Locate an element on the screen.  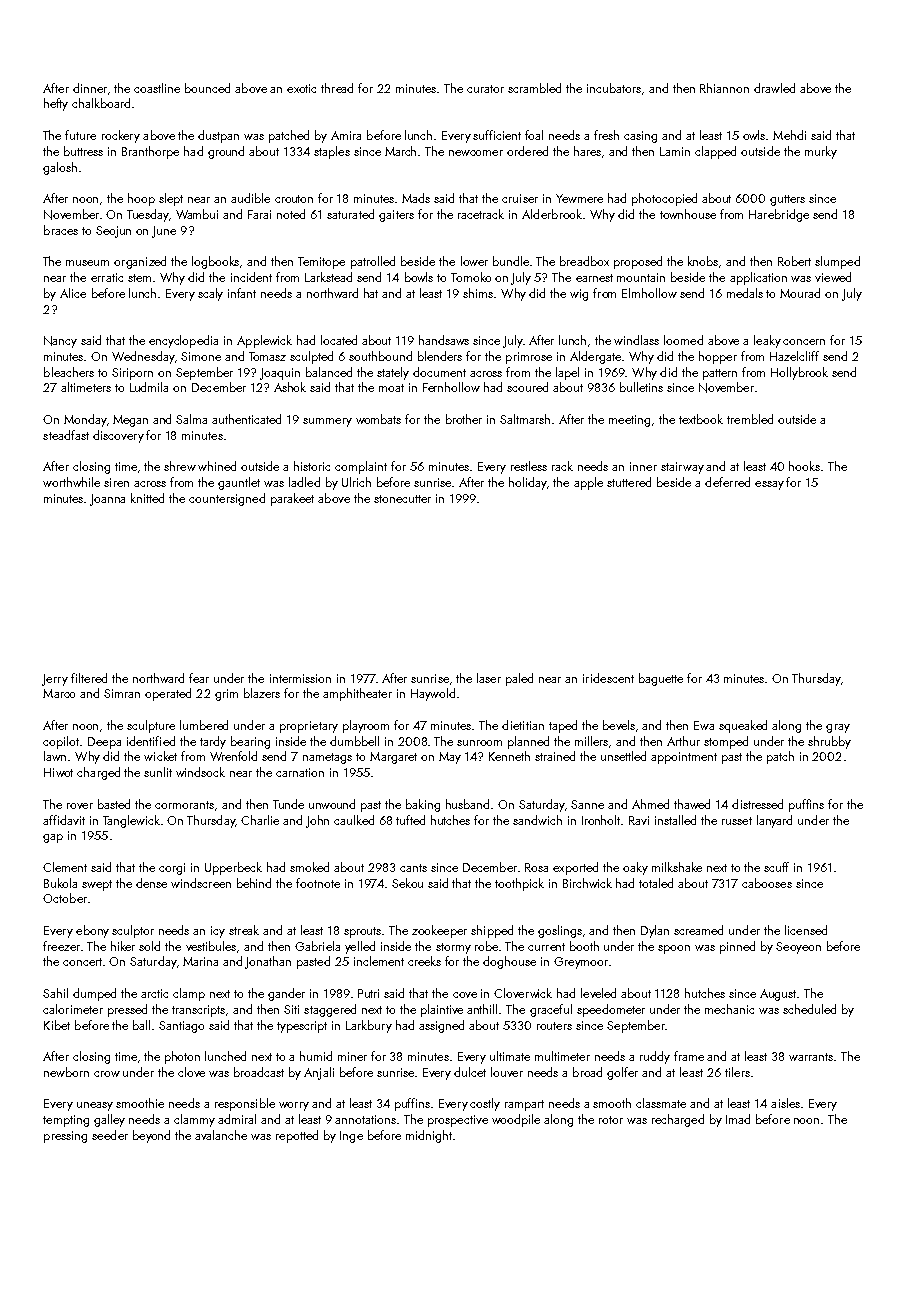
stonecutter is located at coordinates (402, 499).
